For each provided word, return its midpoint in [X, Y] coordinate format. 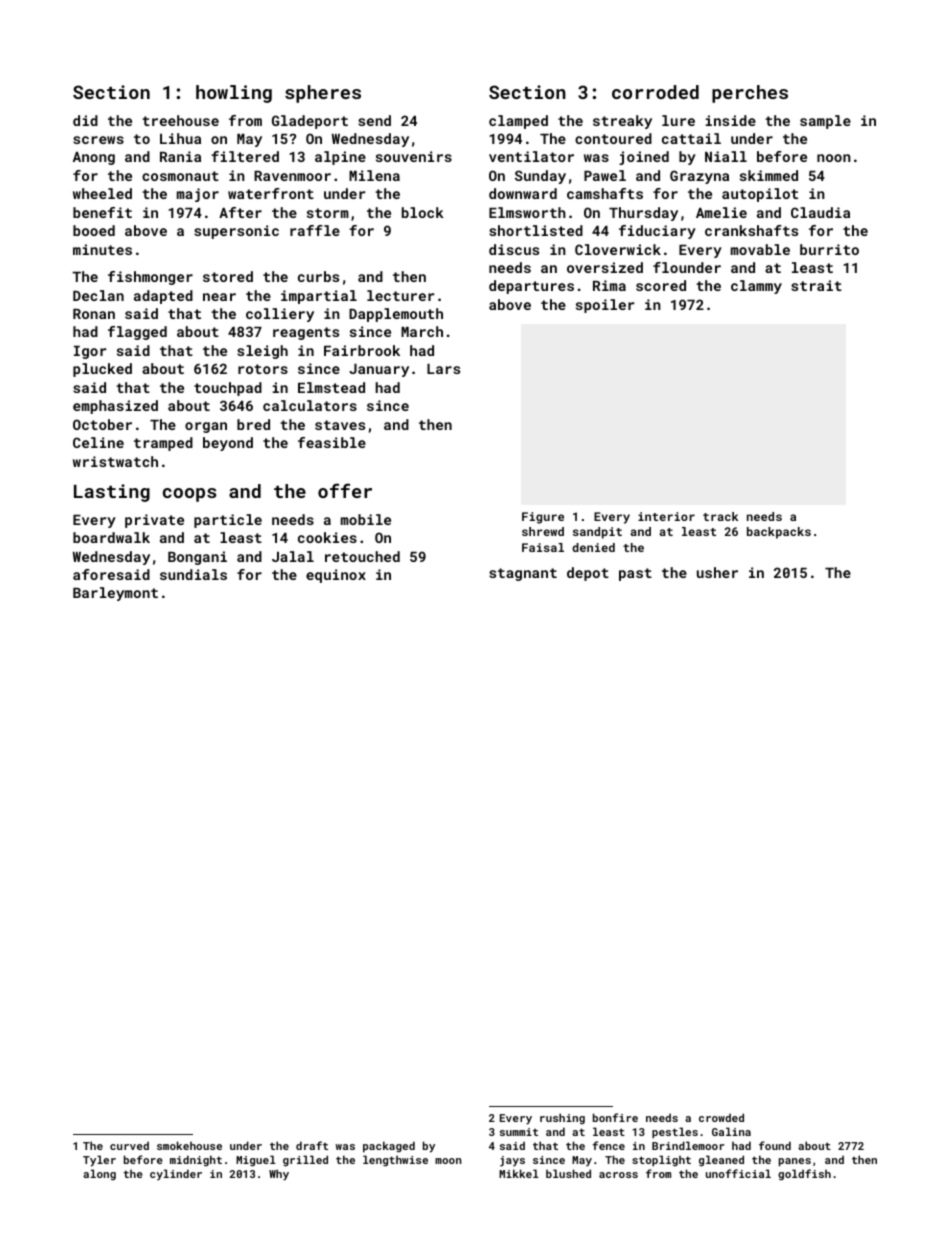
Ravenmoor [292, 176]
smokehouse [189, 1145]
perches [750, 94]
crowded [721, 1117]
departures [531, 287]
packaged [389, 1147]
